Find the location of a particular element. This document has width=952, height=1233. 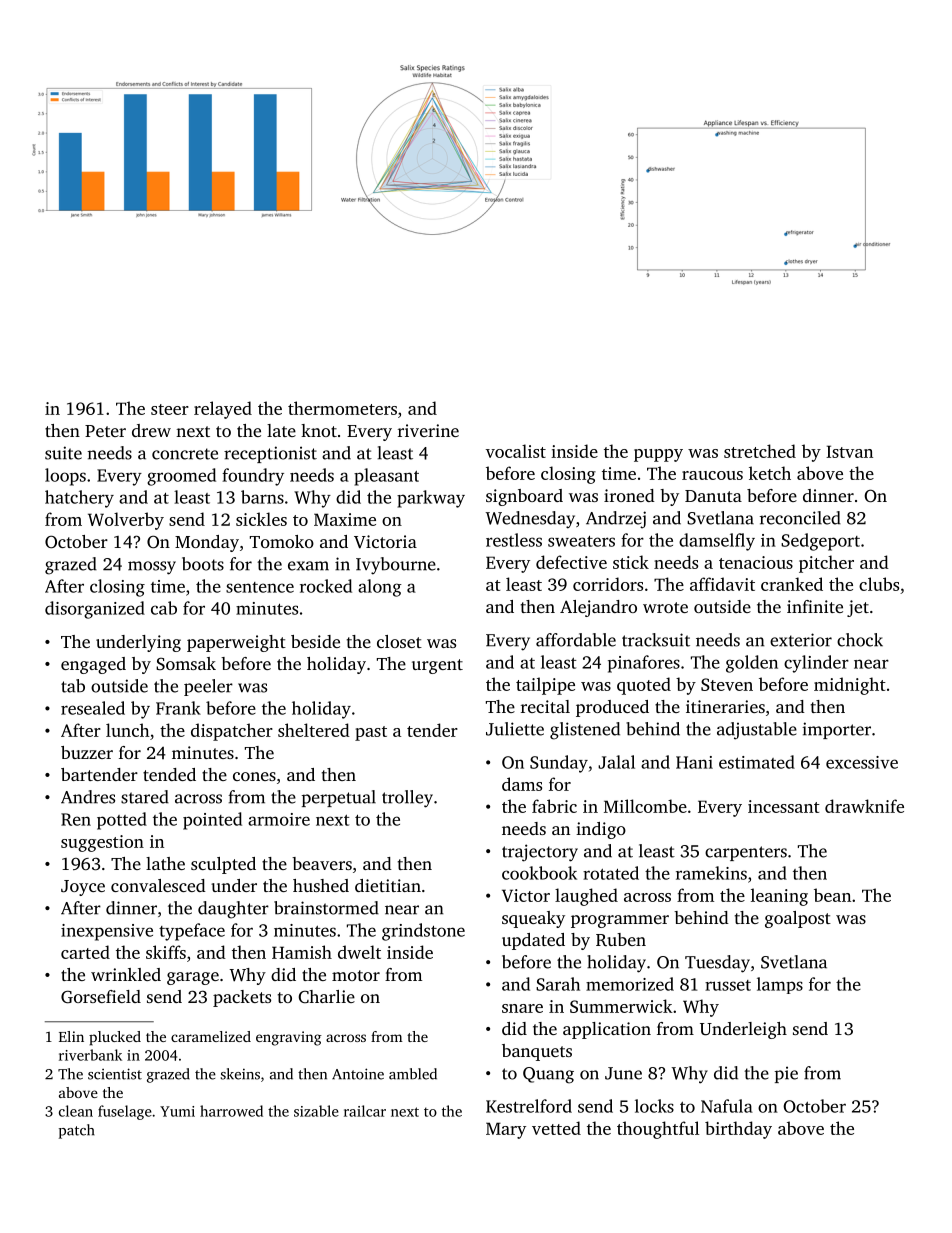

fuselage is located at coordinates (125, 1112).
